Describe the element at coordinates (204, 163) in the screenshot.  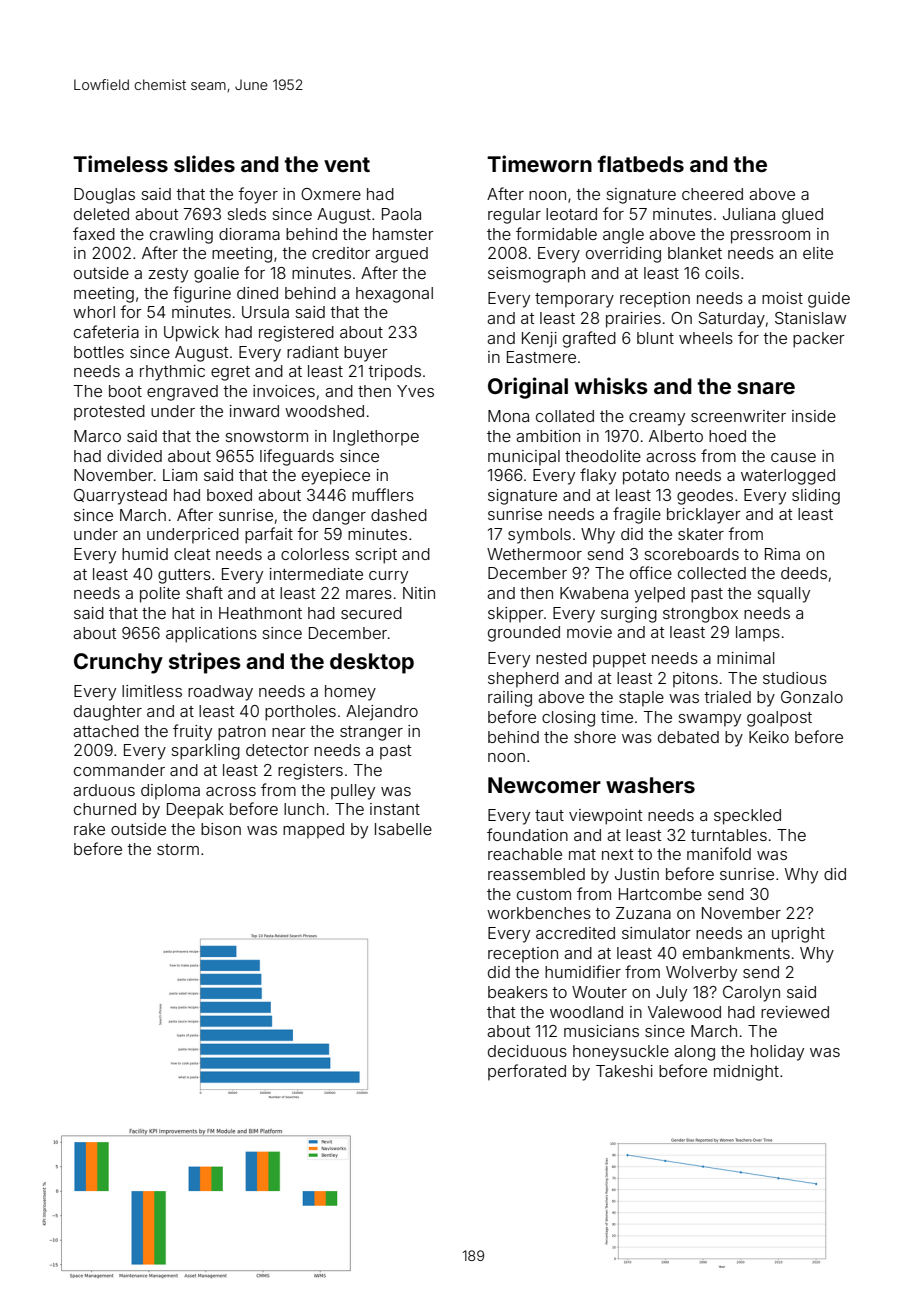
I see `slides` at that location.
